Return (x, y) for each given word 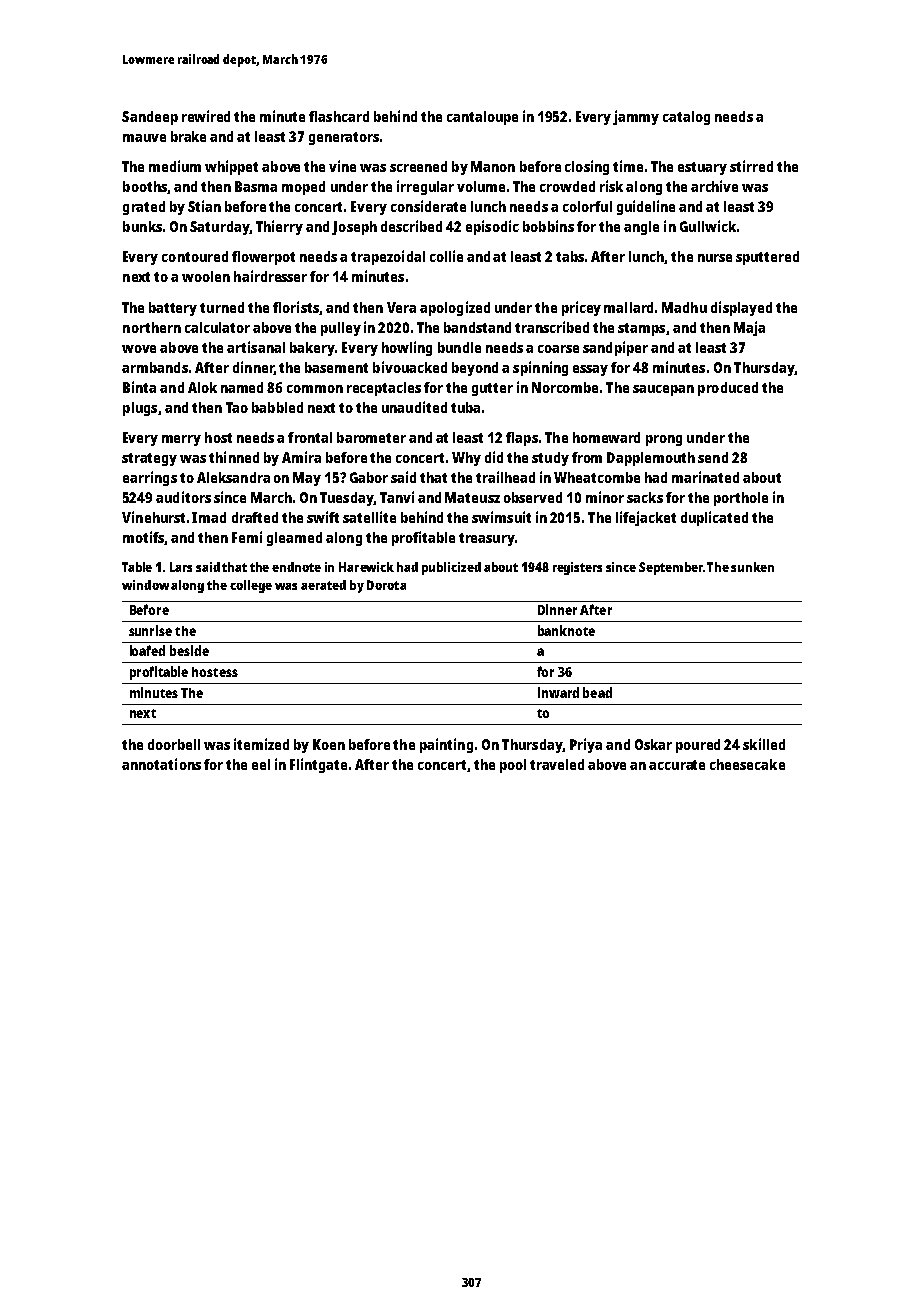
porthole (741, 499)
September (671, 568)
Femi (247, 537)
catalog (686, 118)
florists (296, 307)
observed (533, 497)
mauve (144, 138)
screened (418, 166)
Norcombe (565, 387)
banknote (566, 630)
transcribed (552, 327)
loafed (147, 650)
